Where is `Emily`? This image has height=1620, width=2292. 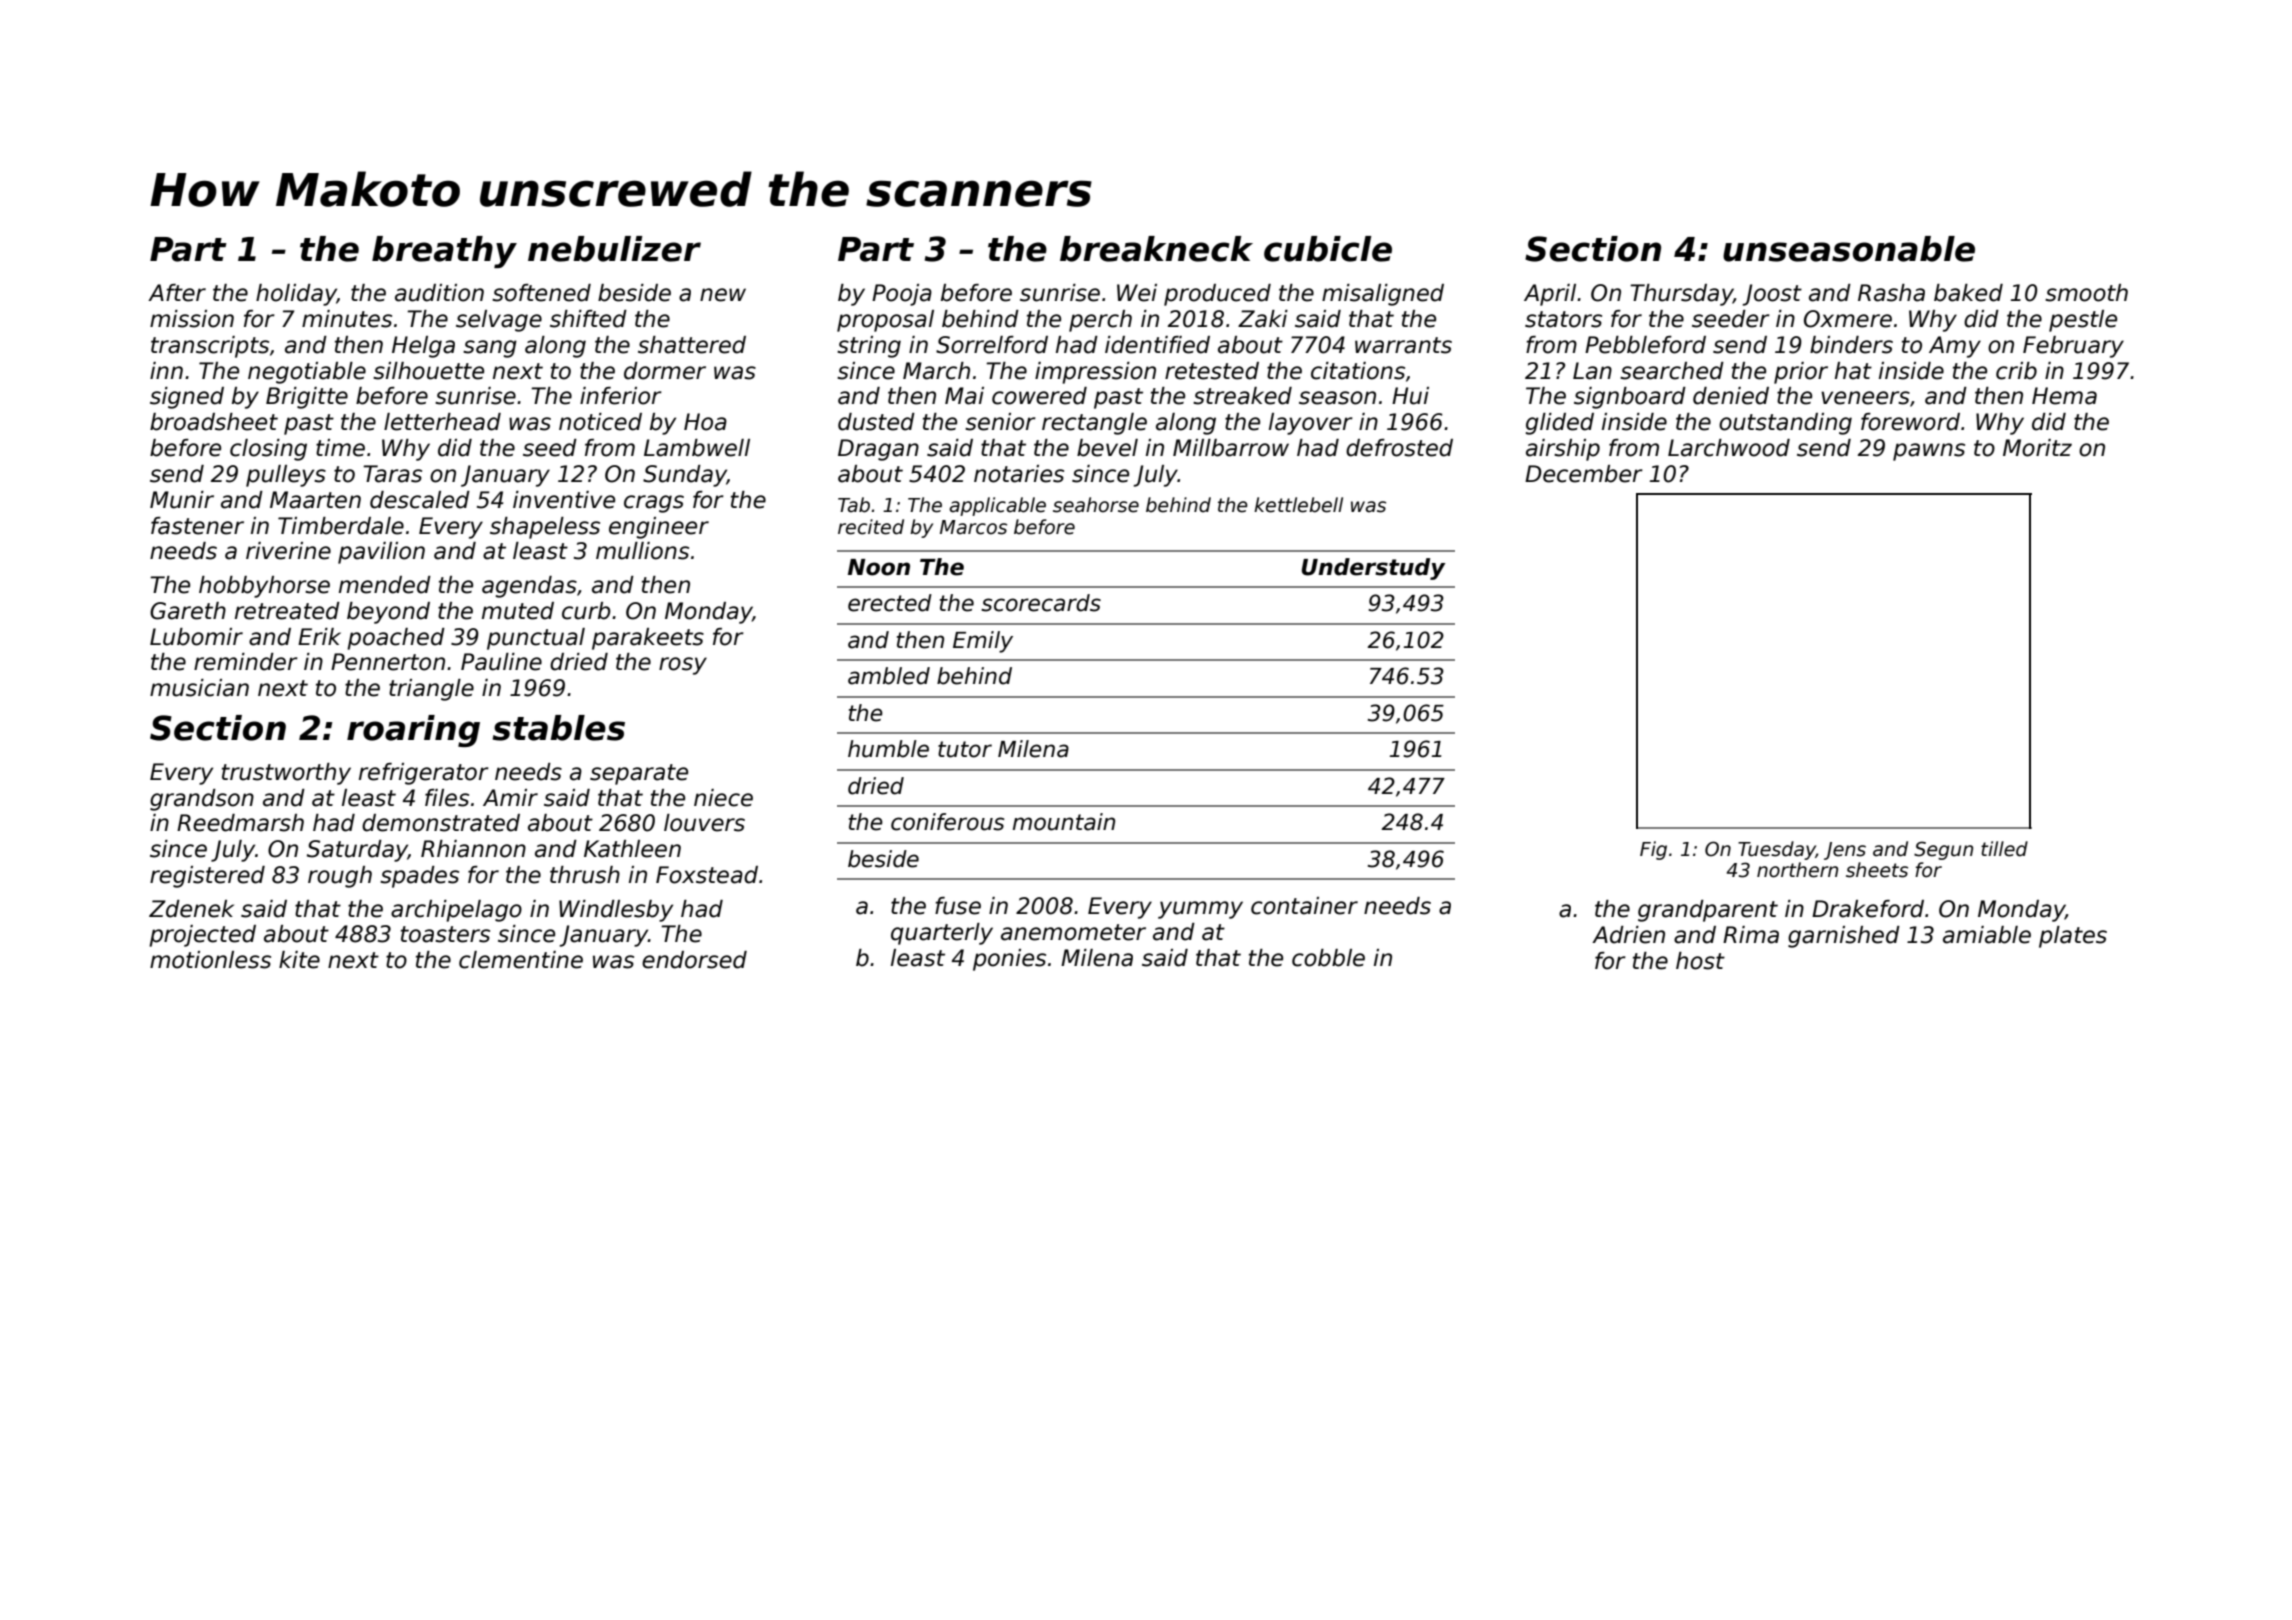 Emily is located at coordinates (983, 642).
